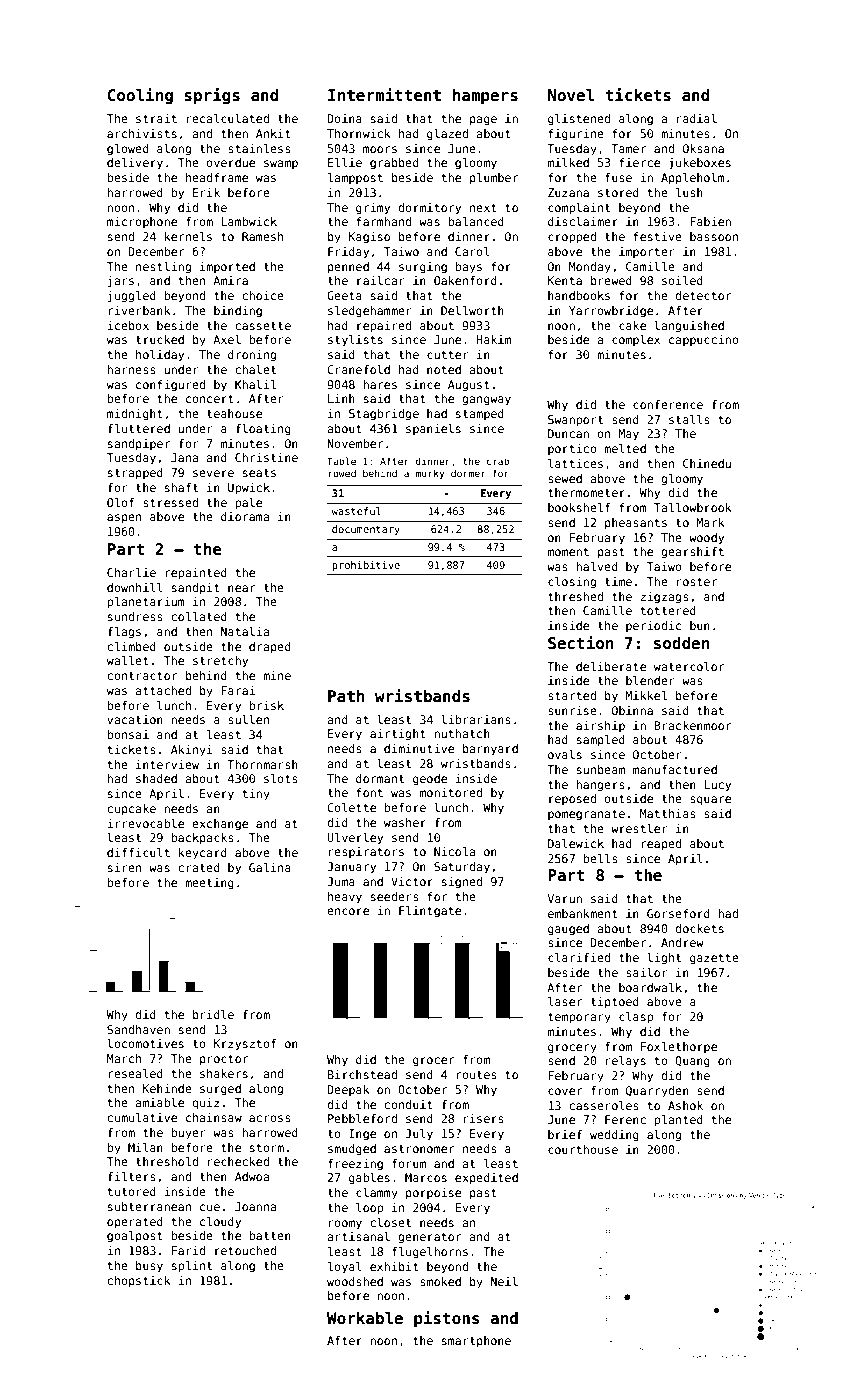 The image size is (849, 1400). I want to click on holiday, so click(160, 356).
